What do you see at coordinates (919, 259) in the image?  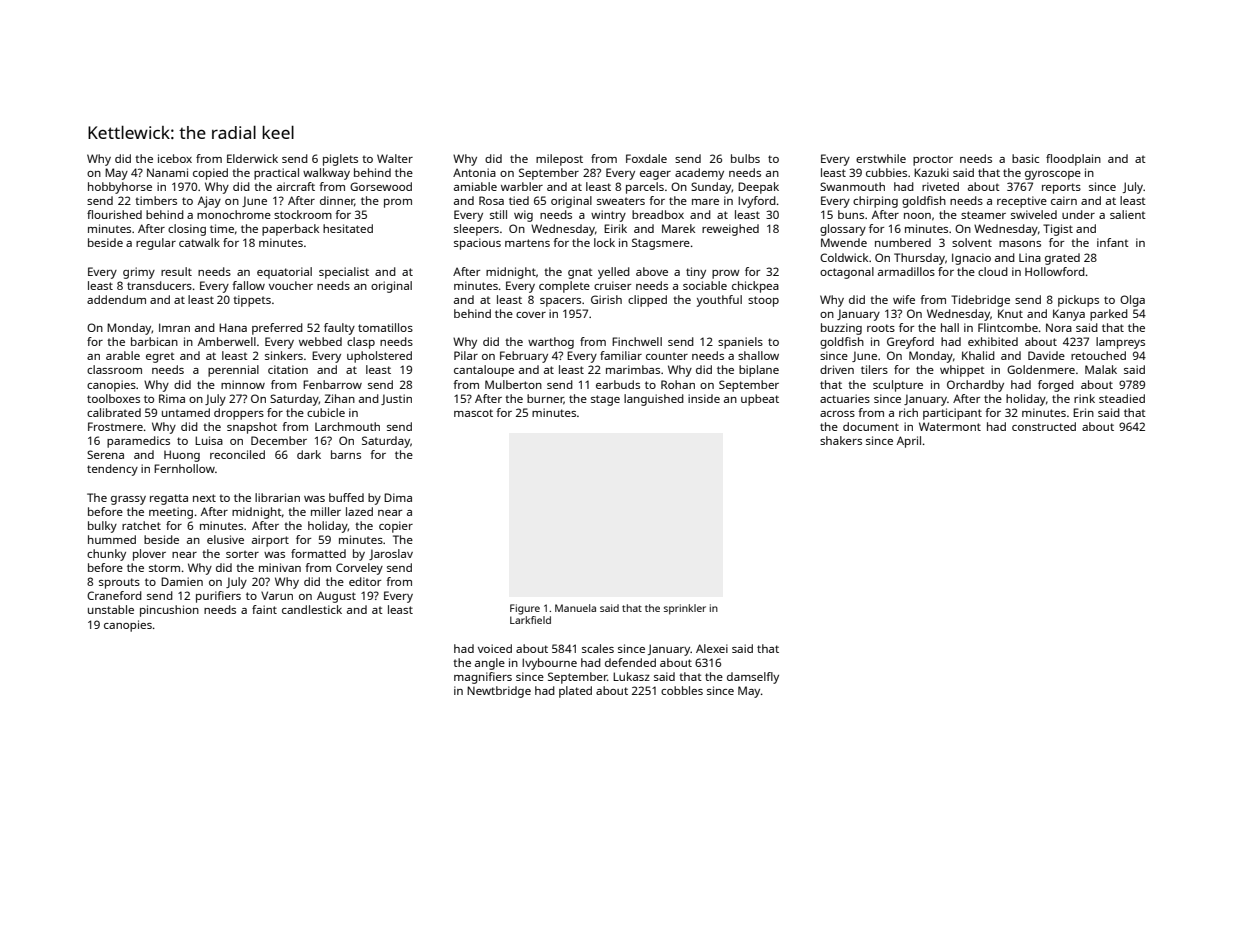 I see `Thursday` at bounding box center [919, 259].
